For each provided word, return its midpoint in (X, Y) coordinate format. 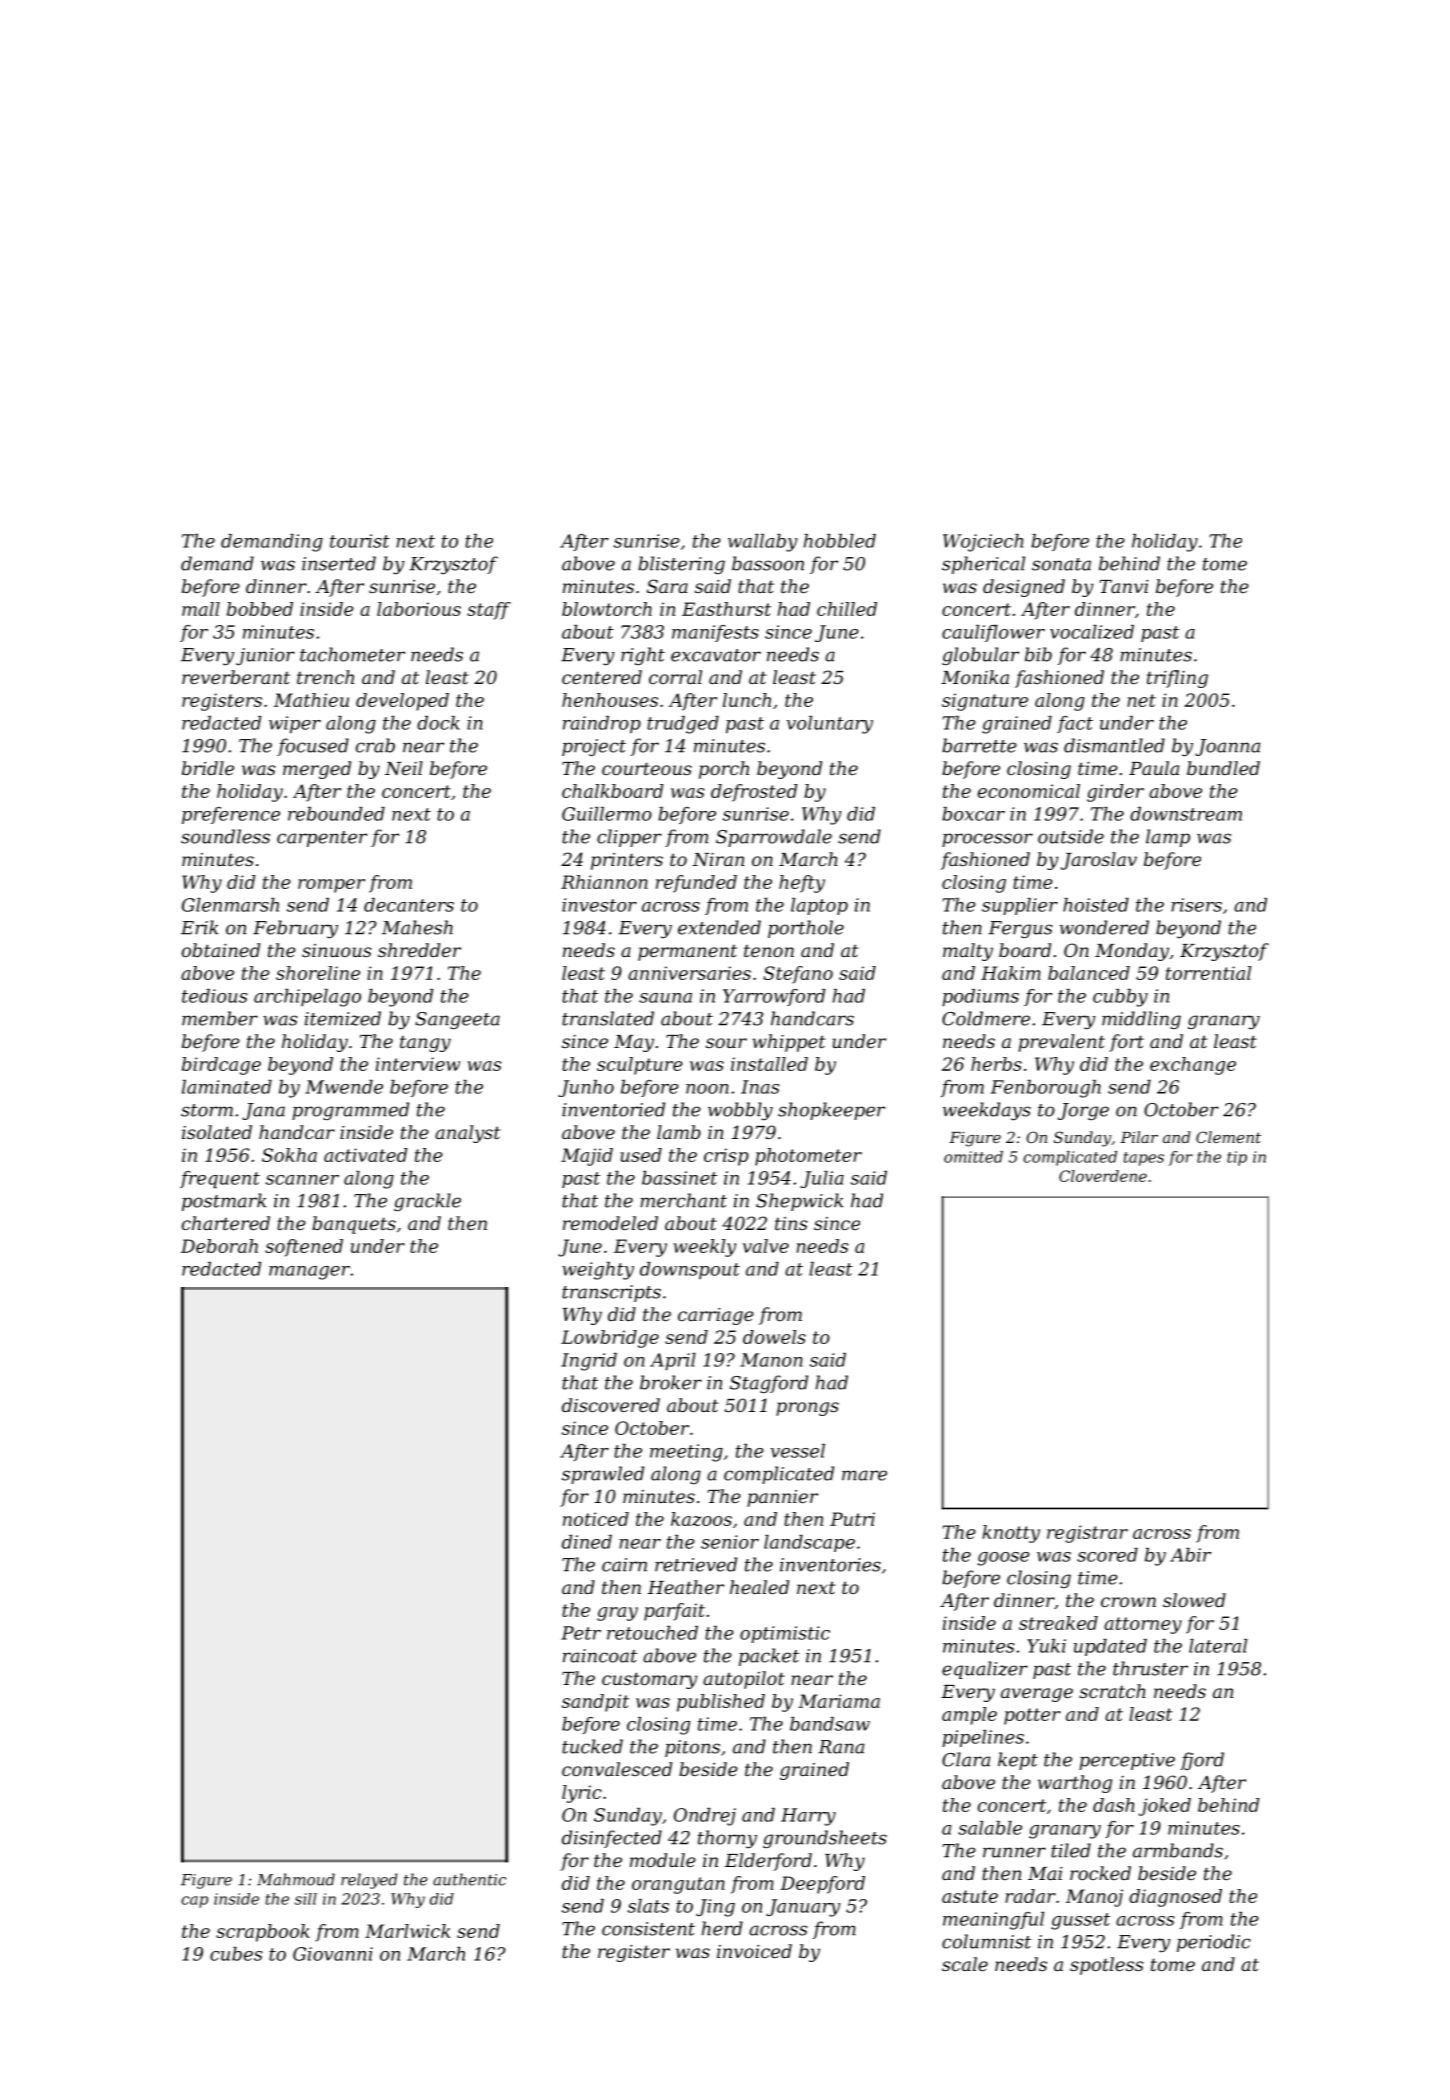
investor (599, 905)
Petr (581, 1633)
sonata (1061, 564)
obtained (221, 950)
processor (987, 840)
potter (1032, 1716)
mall (201, 609)
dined (587, 1542)
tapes (1144, 1159)
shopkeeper (831, 1111)
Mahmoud (296, 1879)
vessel (798, 1451)
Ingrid (589, 1362)
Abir (1190, 1555)
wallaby (762, 543)
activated (365, 1155)
